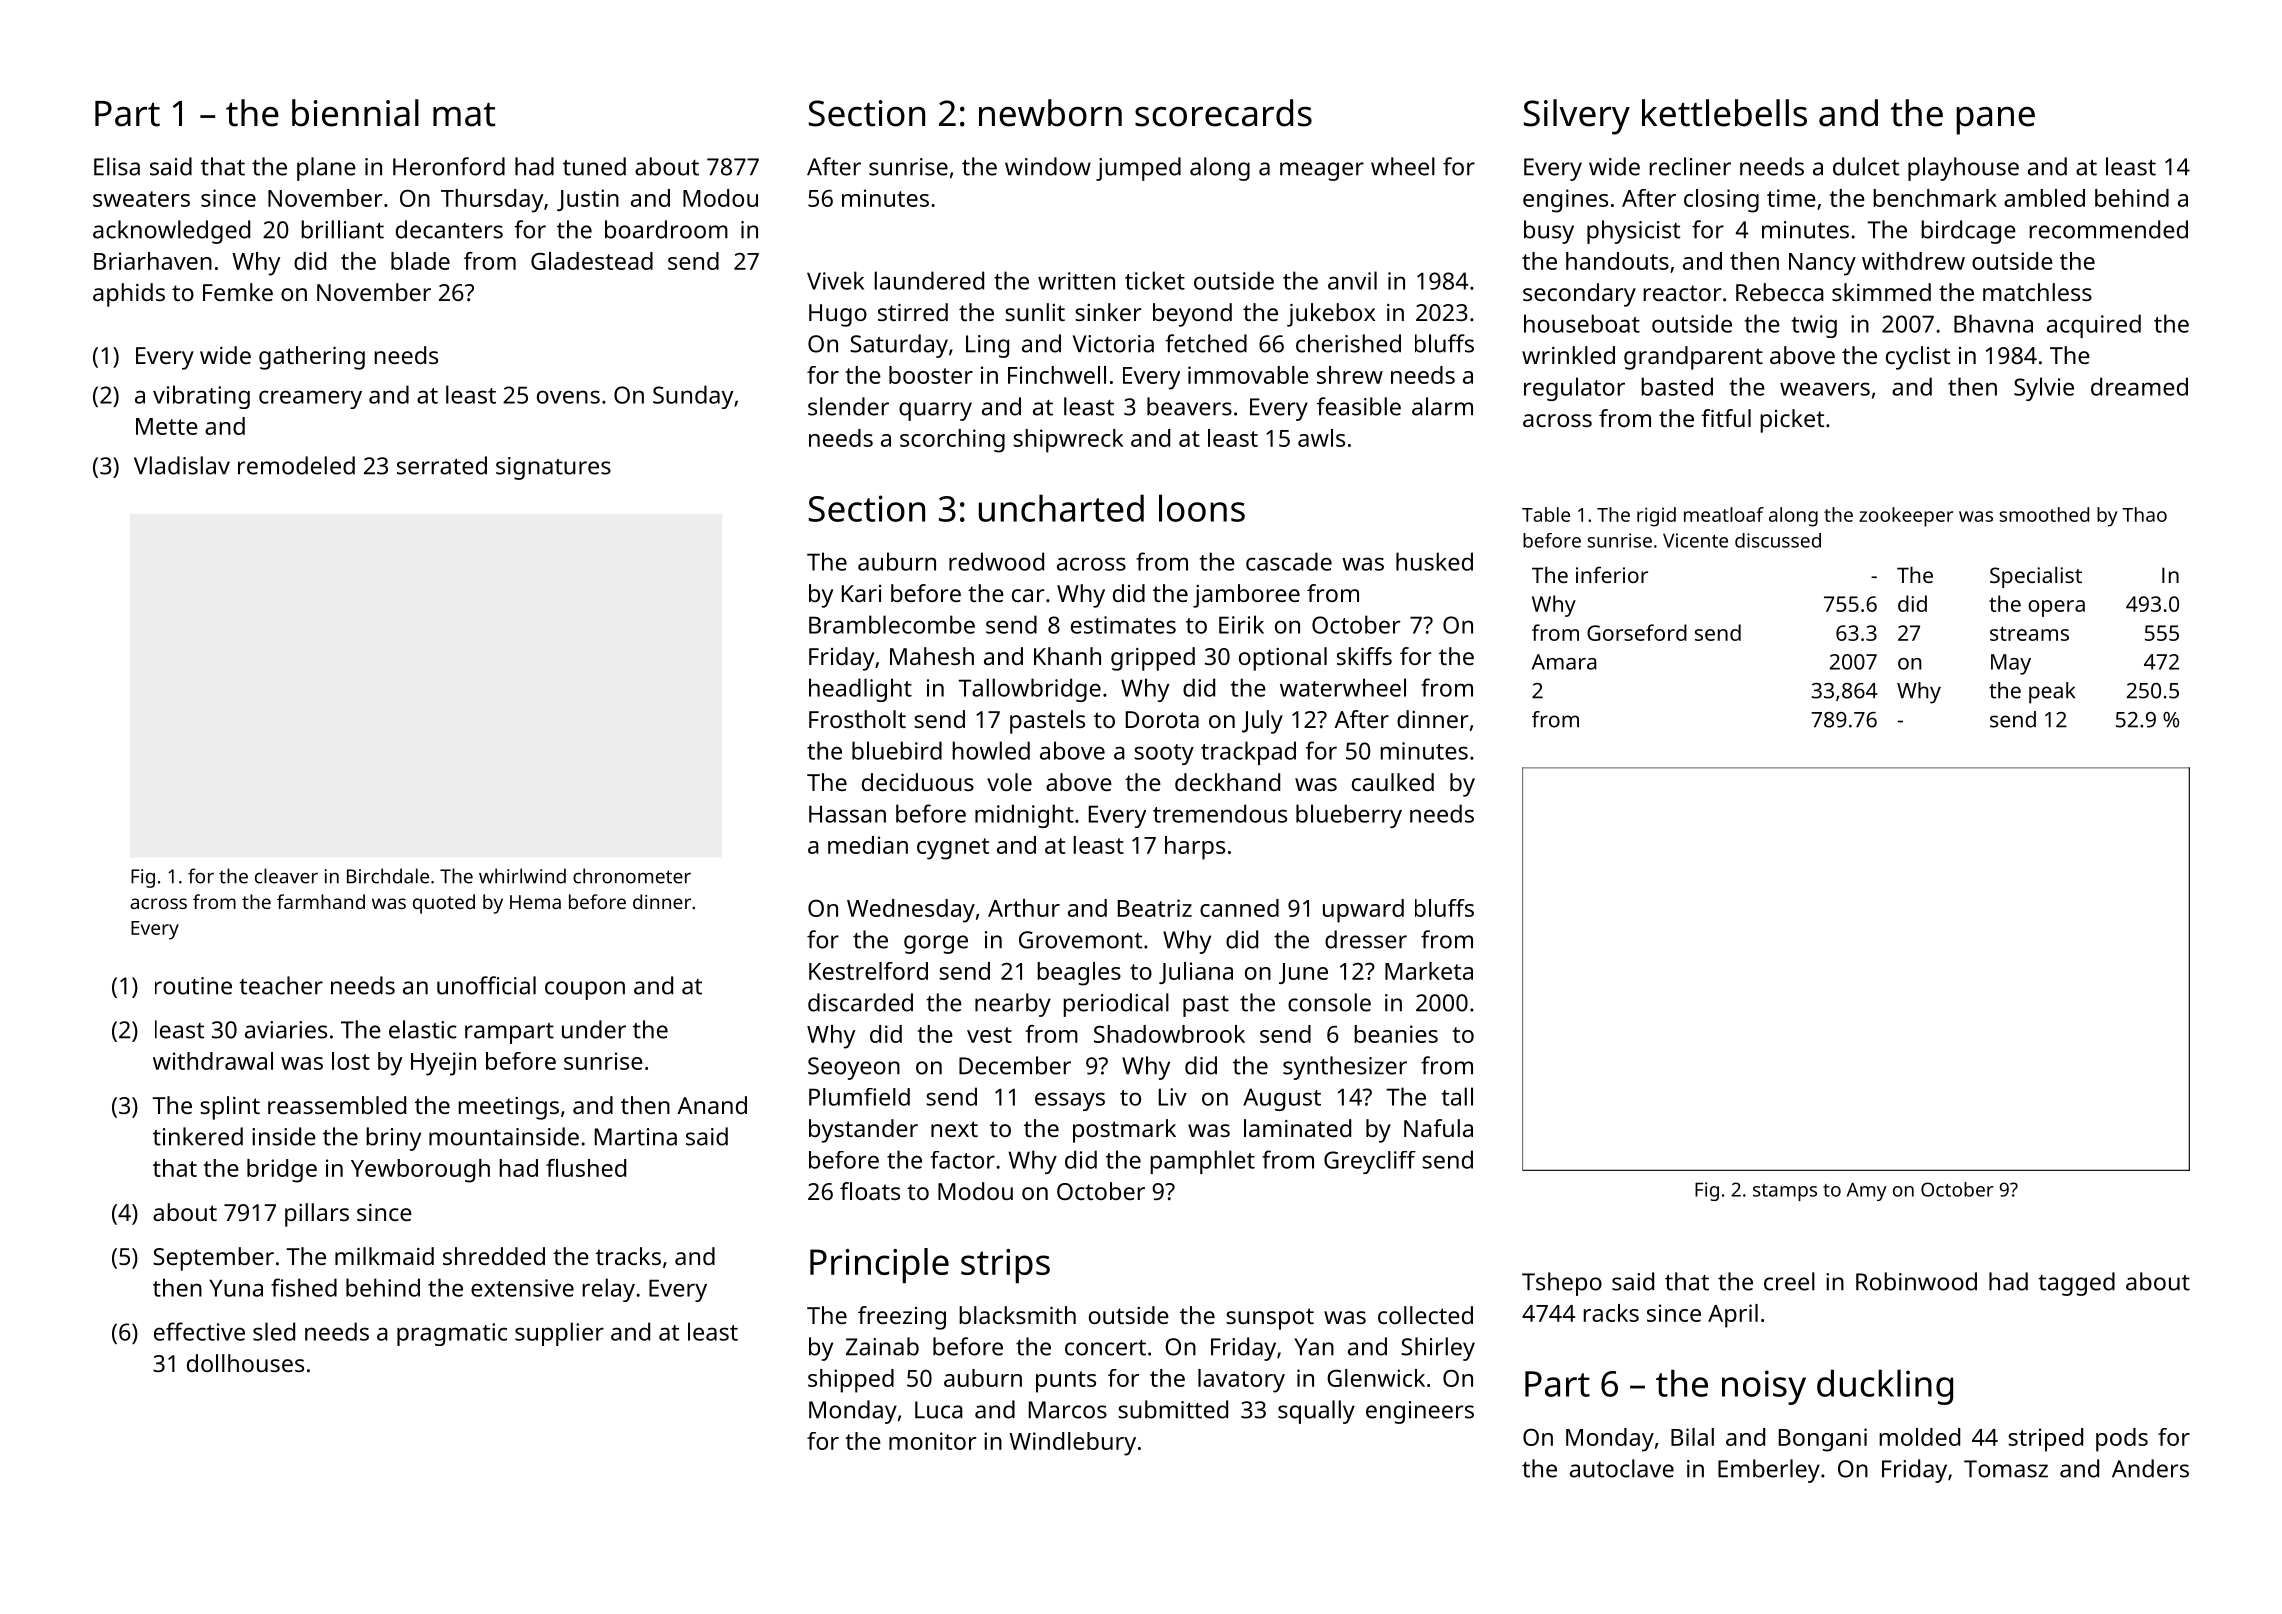  What do you see at coordinates (388, 876) in the screenshot?
I see `Birchdale` at bounding box center [388, 876].
